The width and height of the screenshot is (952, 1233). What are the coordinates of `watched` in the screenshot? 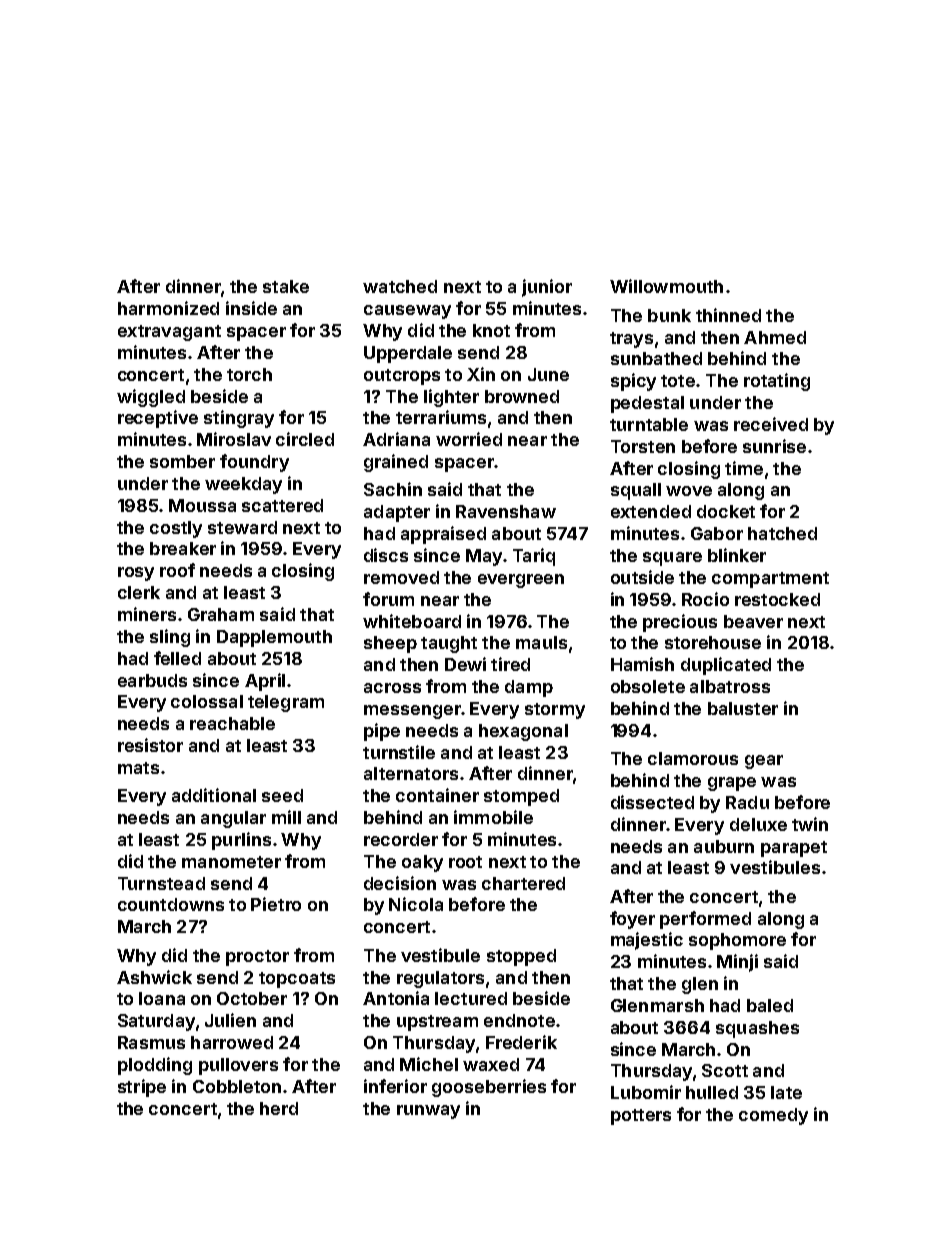 It's located at (400, 286).
